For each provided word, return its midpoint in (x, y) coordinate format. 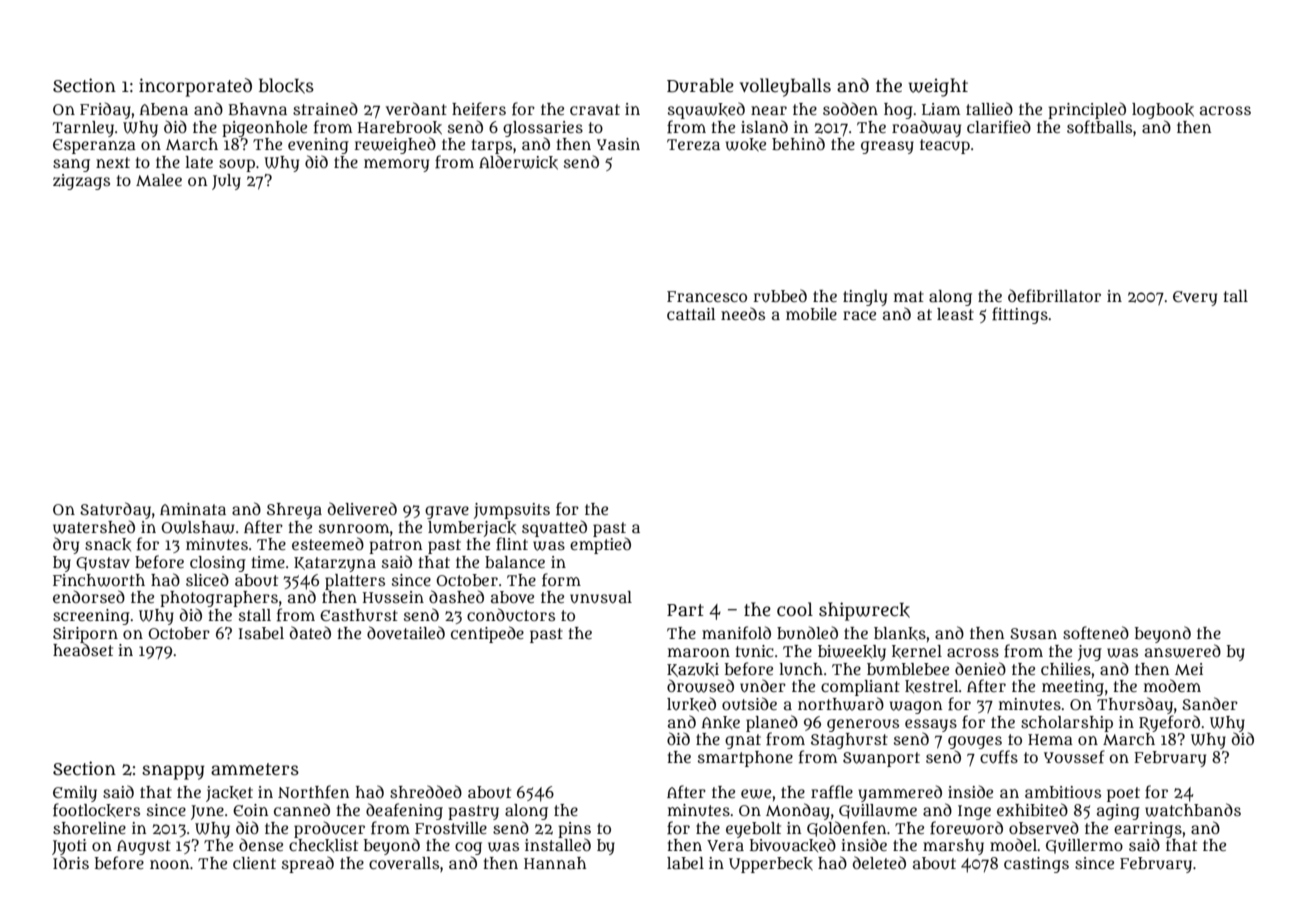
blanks (900, 633)
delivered (362, 508)
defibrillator (1054, 296)
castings (1036, 865)
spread (308, 864)
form (561, 580)
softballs (1099, 127)
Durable (700, 85)
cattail (691, 314)
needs (743, 313)
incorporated (195, 87)
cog (468, 848)
